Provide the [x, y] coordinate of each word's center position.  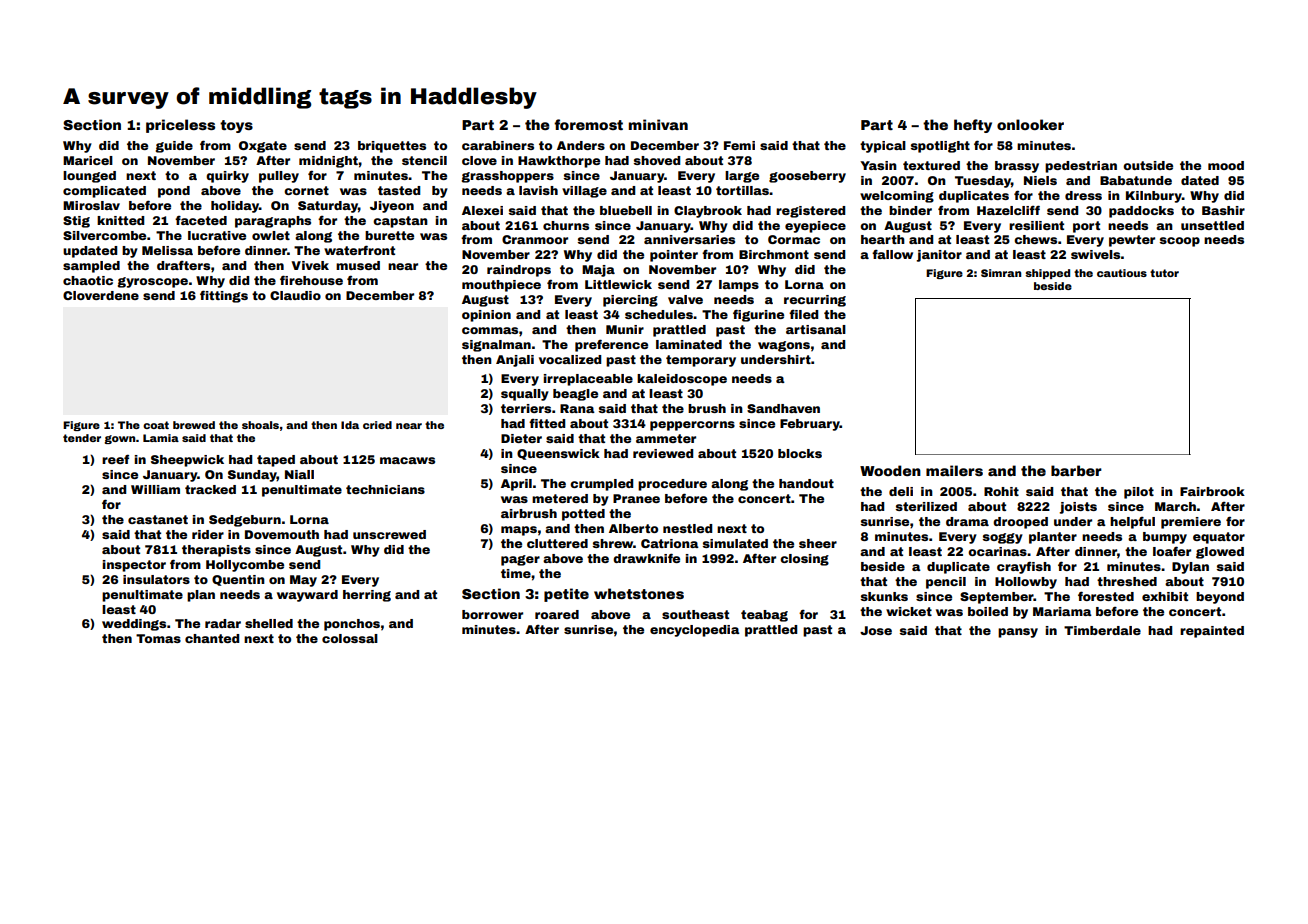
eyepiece [815, 227]
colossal [350, 638]
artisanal [816, 329]
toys [236, 126]
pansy [1018, 633]
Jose [876, 630]
